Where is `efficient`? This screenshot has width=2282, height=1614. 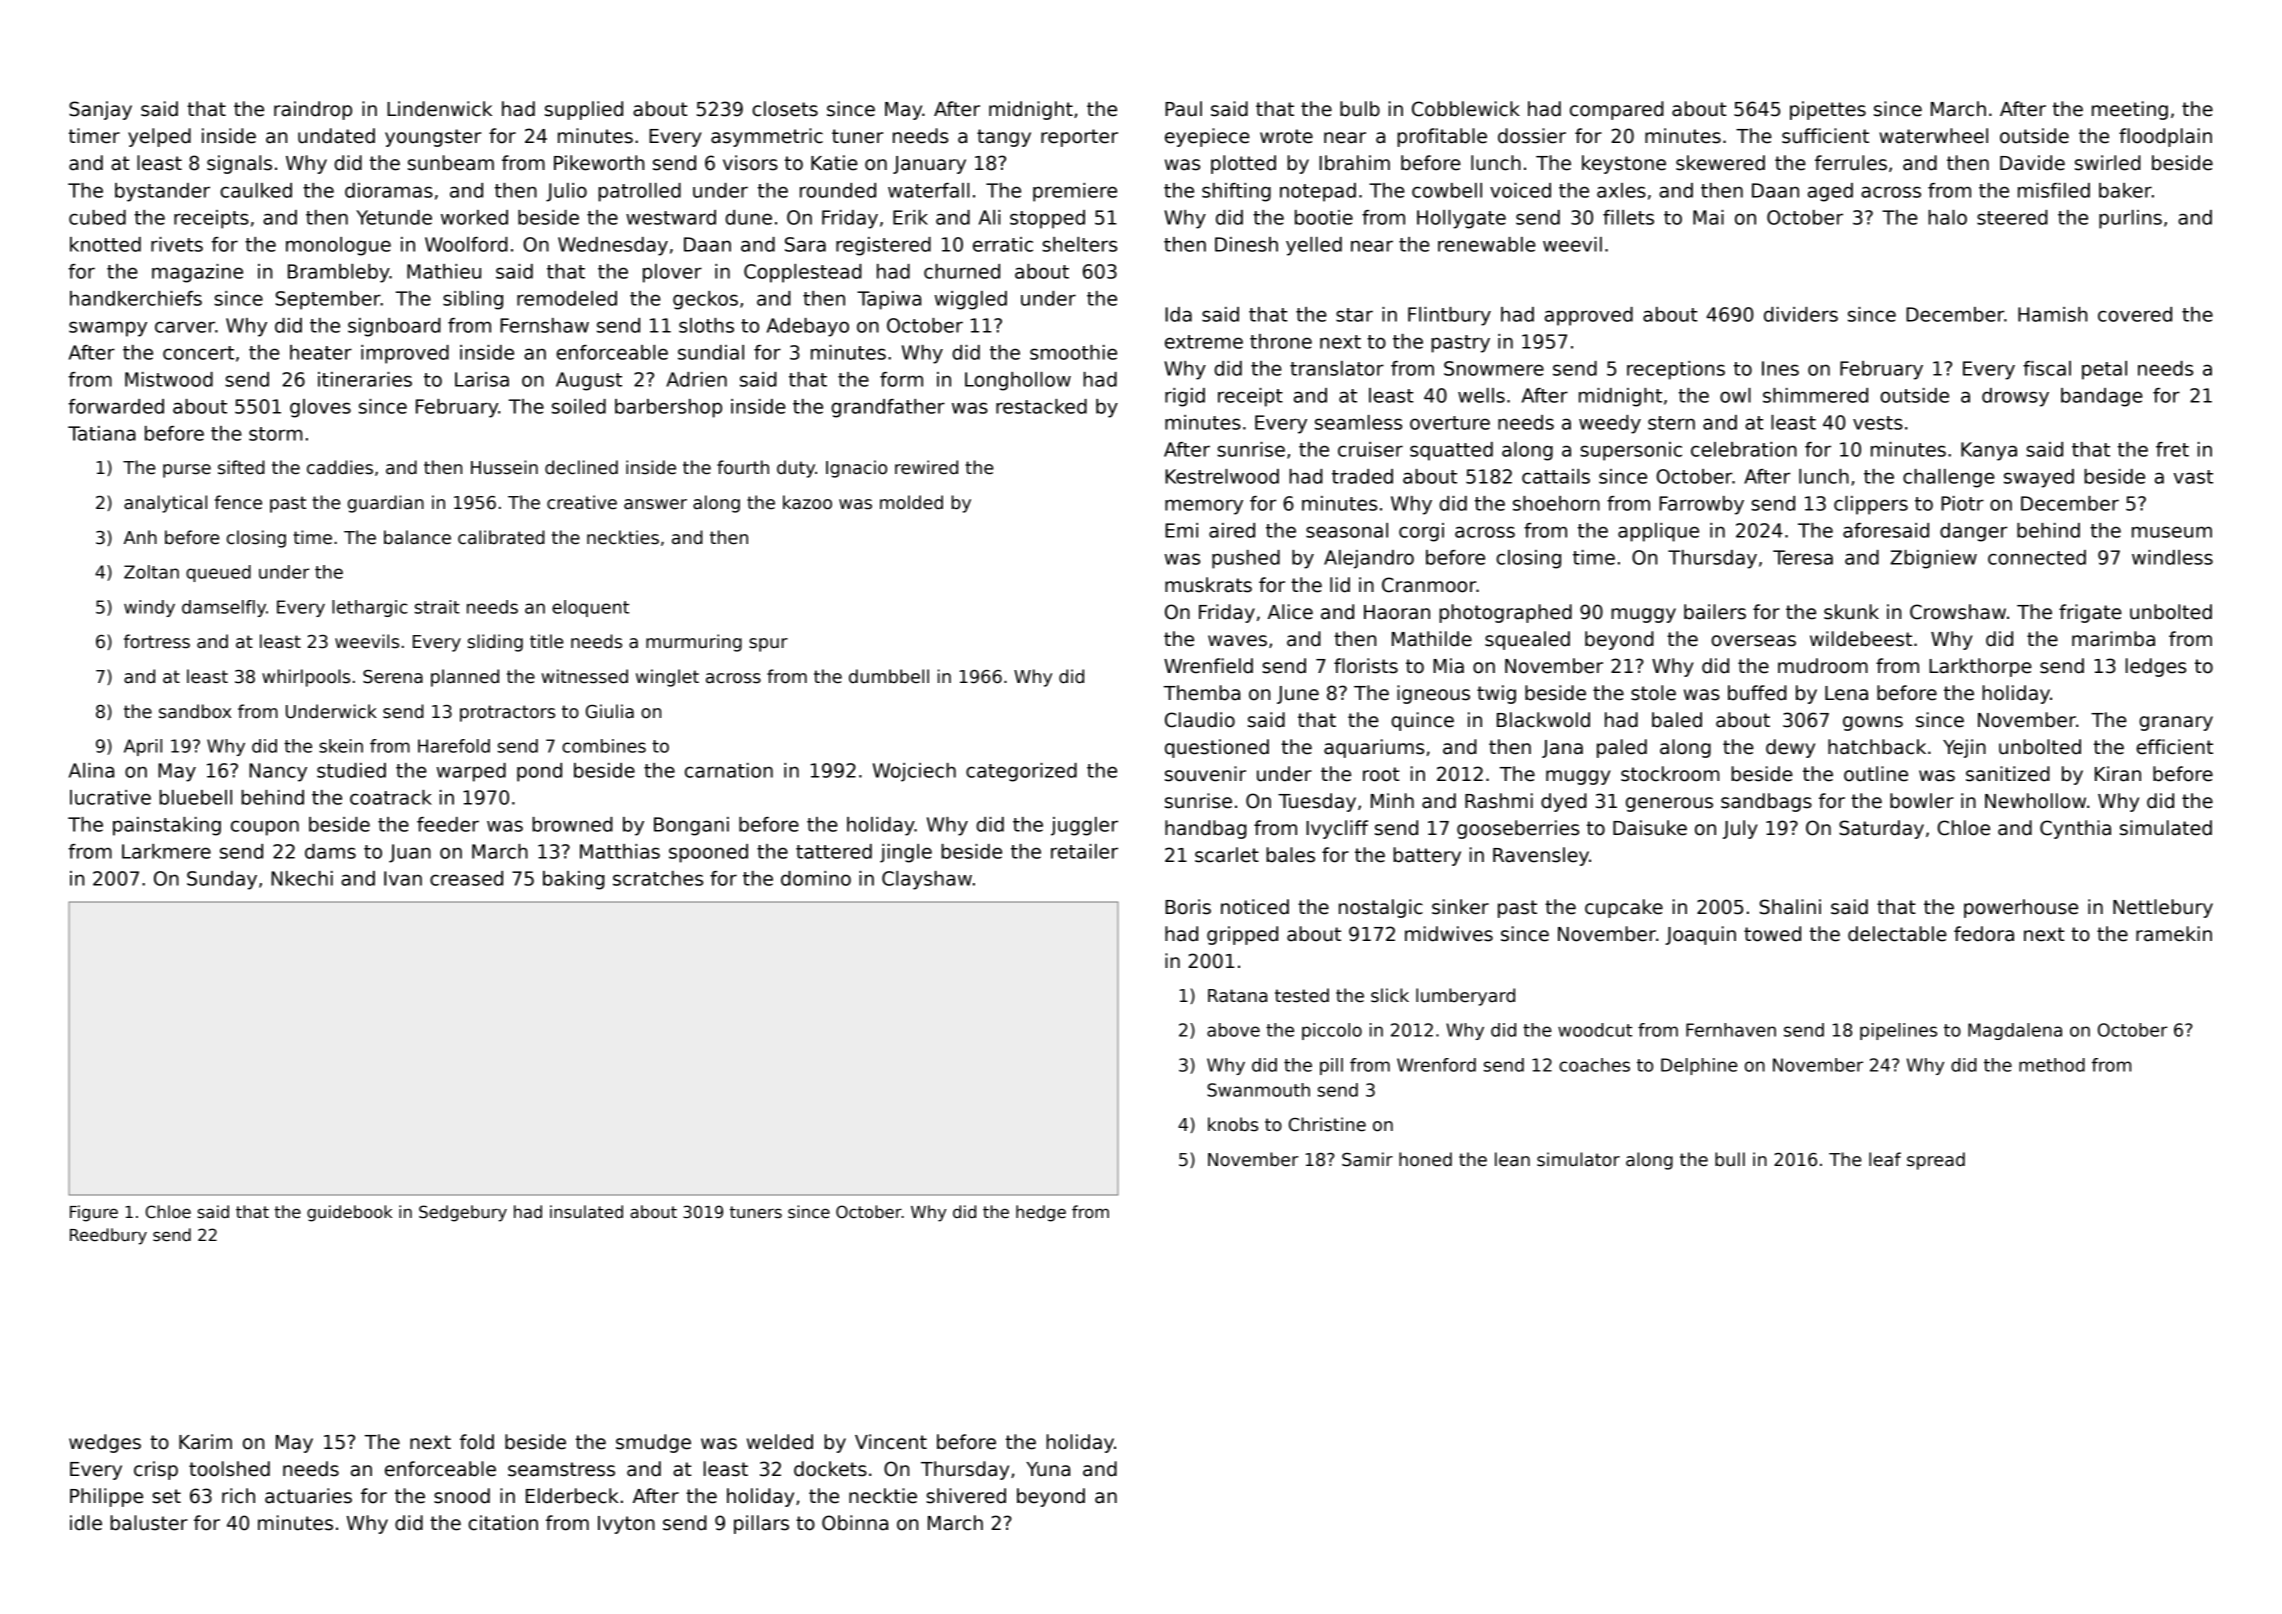
efficient is located at coordinates (2174, 747).
